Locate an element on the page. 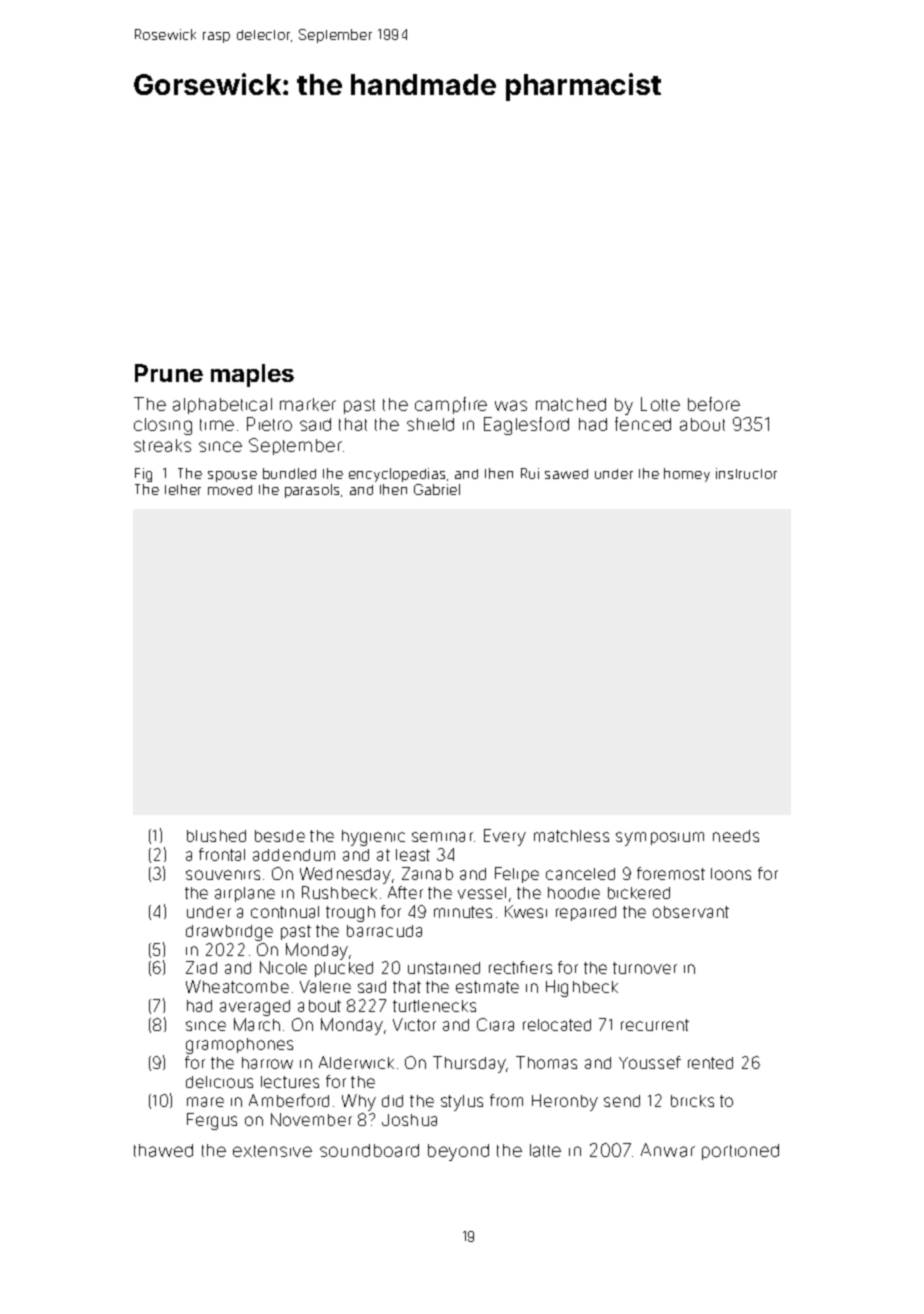 Image resolution: width=924 pixels, height=1314 pixels. extensive is located at coordinates (272, 1151).
